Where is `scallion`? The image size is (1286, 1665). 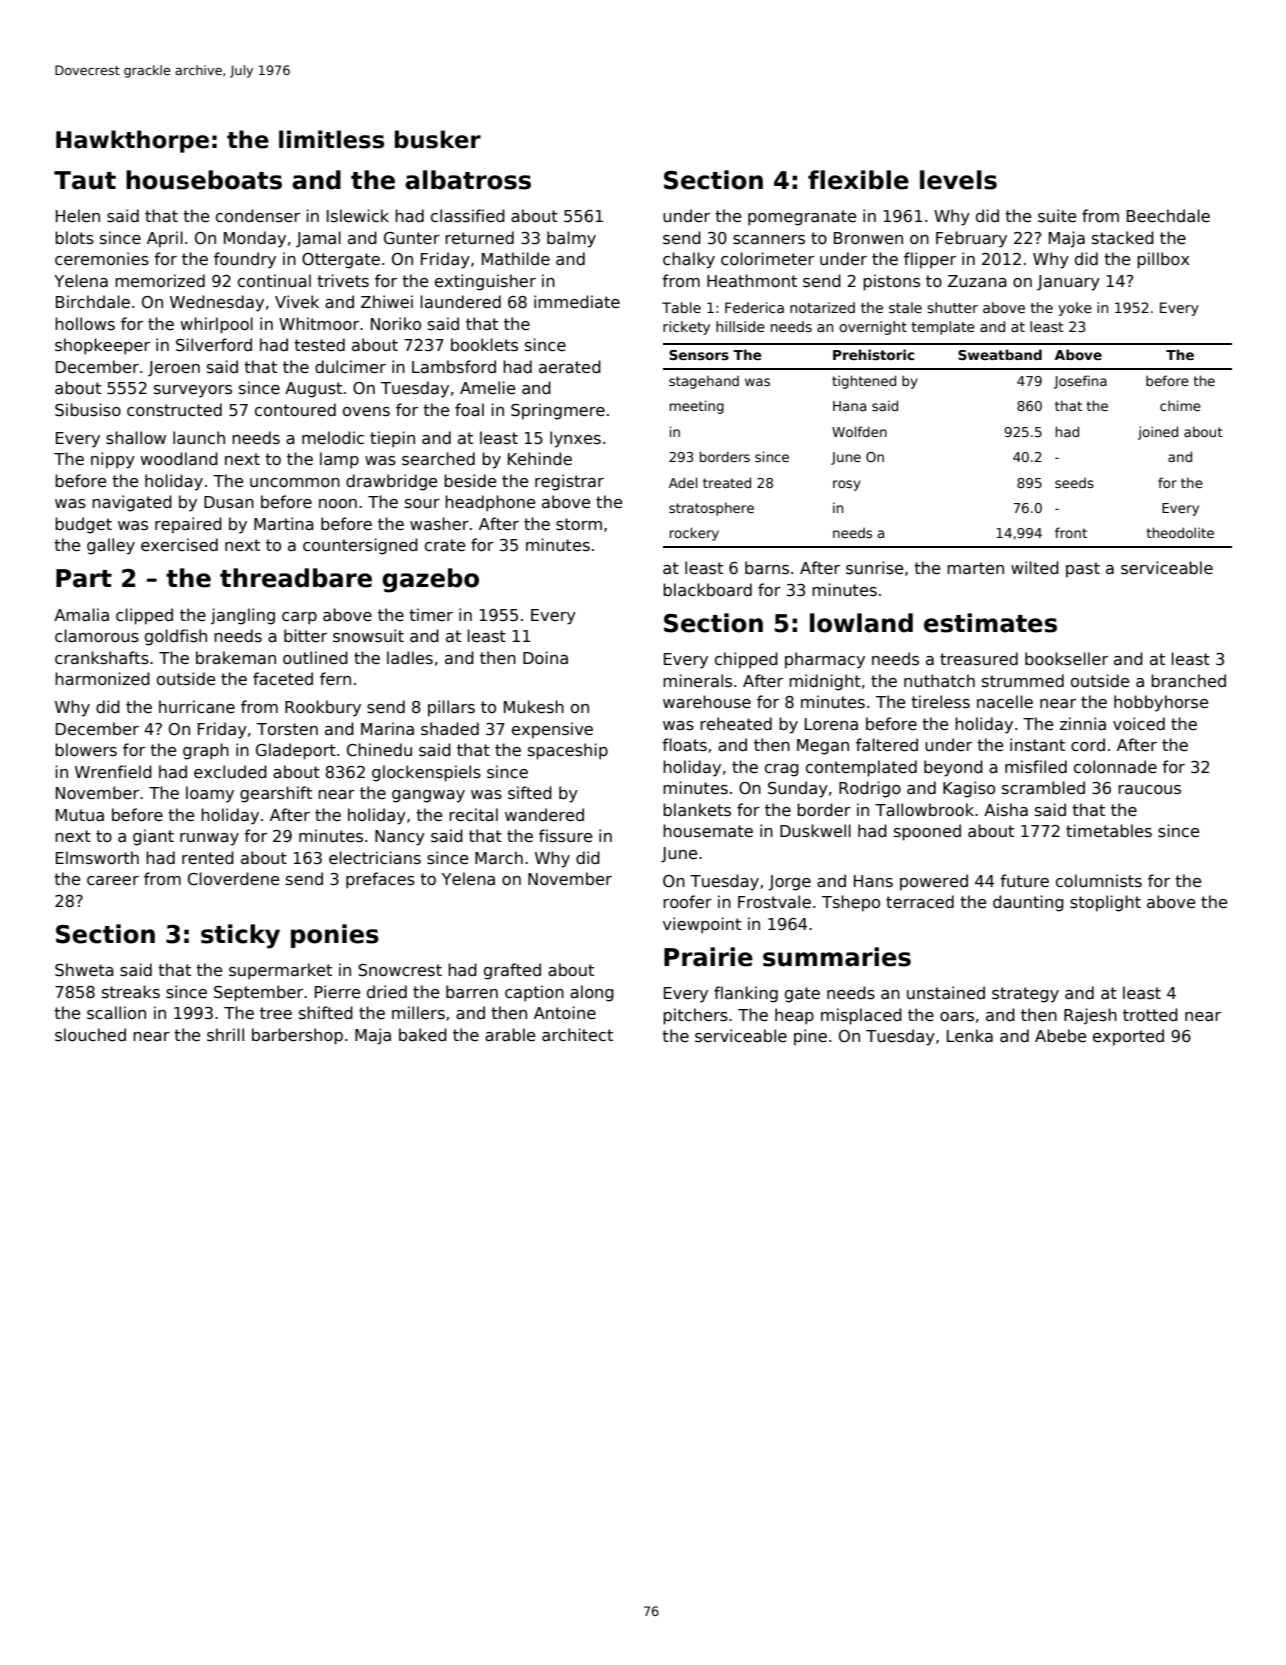
scallion is located at coordinates (116, 1013).
